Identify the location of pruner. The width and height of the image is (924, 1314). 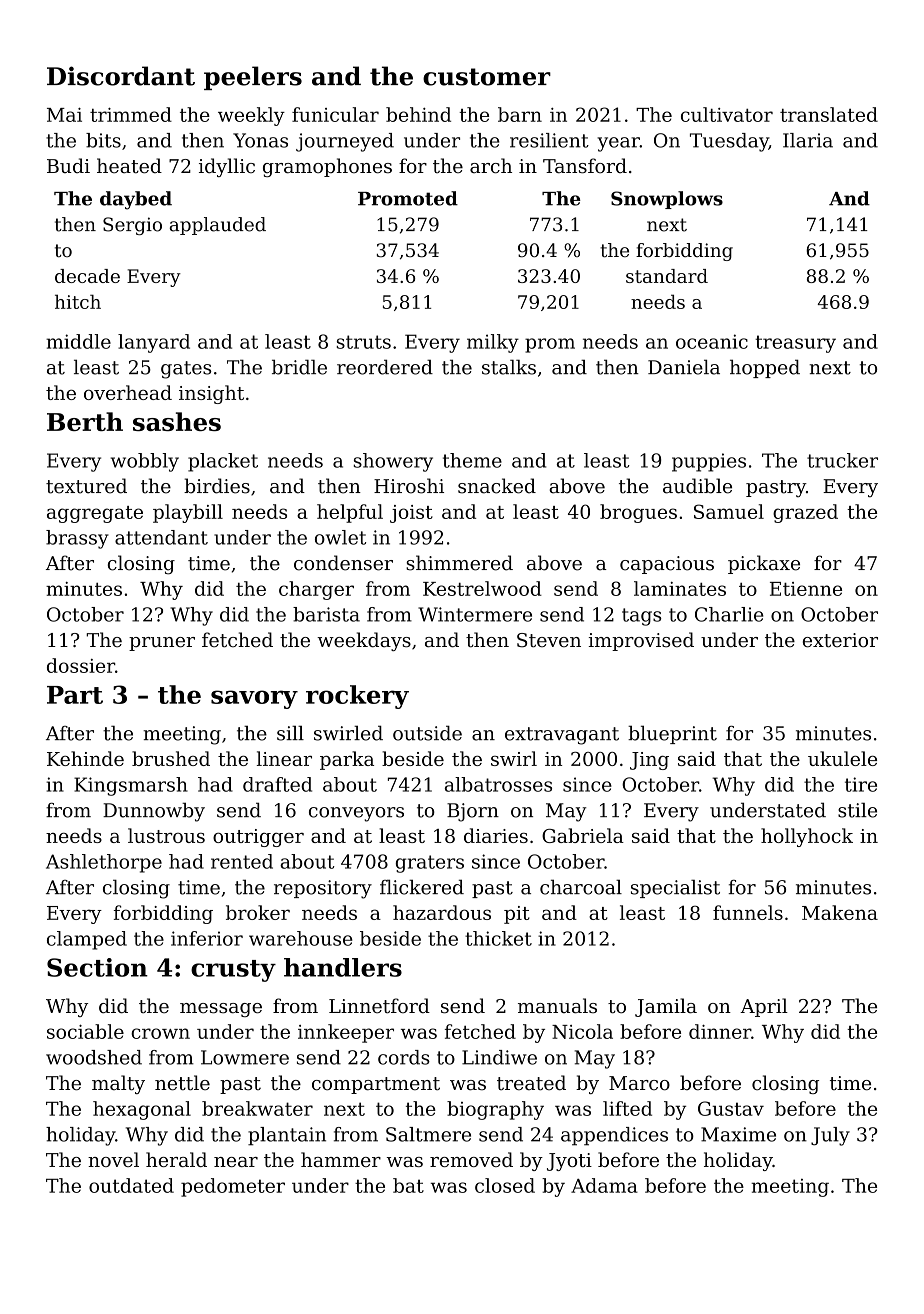
(162, 644).
